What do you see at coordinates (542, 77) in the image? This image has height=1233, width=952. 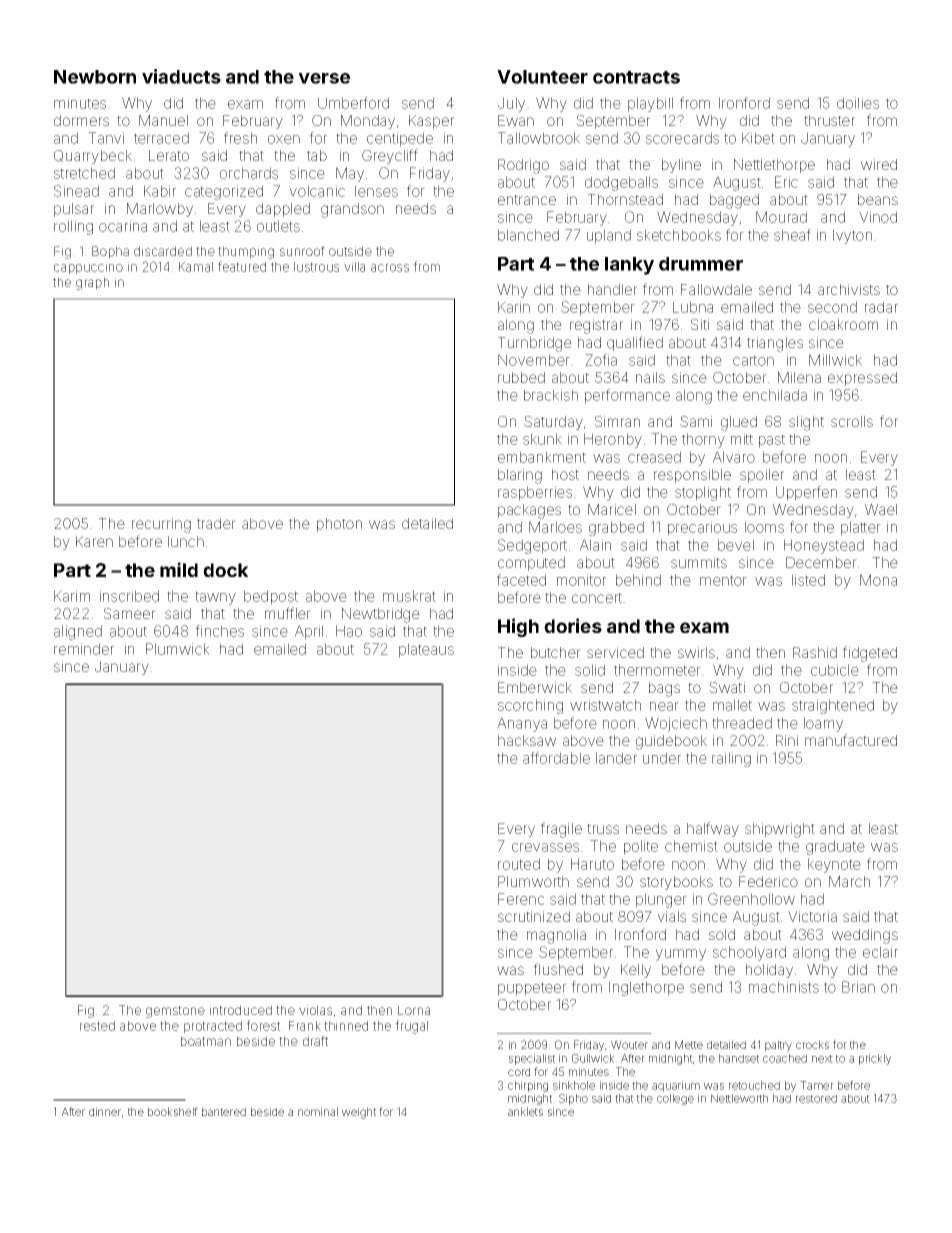 I see `Volunteer` at bounding box center [542, 77].
